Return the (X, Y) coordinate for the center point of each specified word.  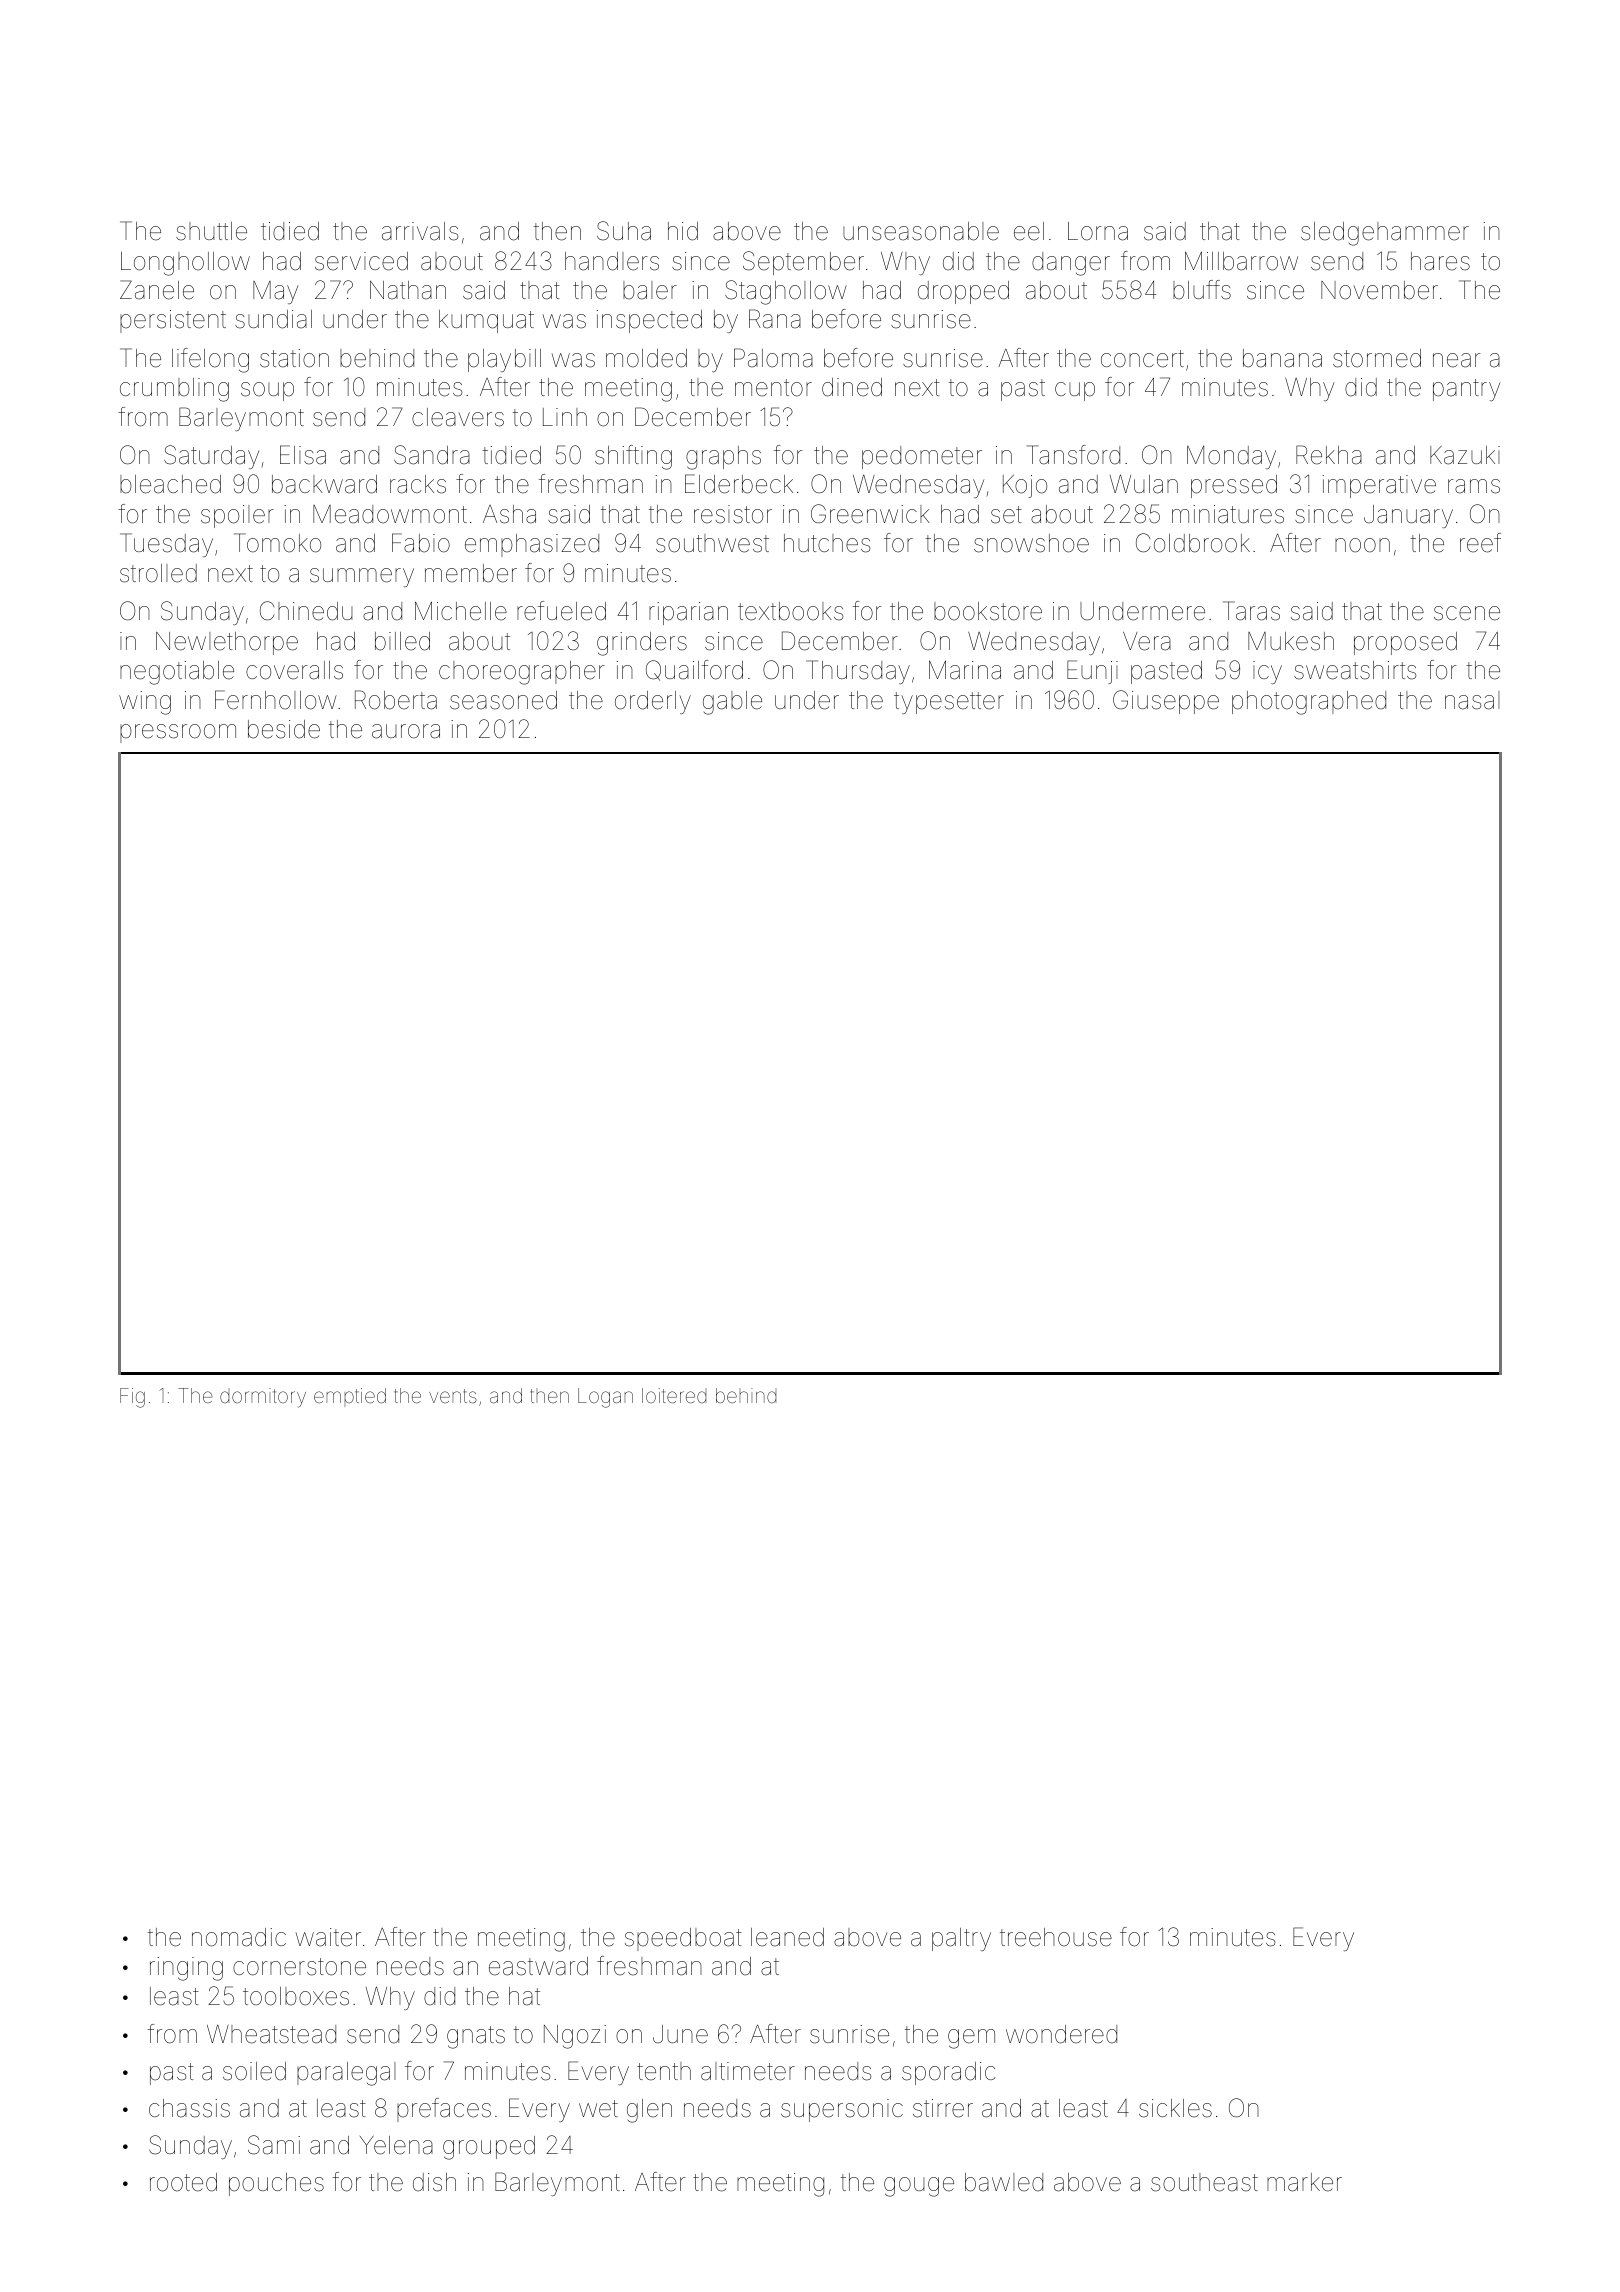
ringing (186, 1969)
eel (1029, 231)
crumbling (174, 390)
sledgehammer (1385, 234)
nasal (1472, 700)
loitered (674, 1395)
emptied (350, 1397)
